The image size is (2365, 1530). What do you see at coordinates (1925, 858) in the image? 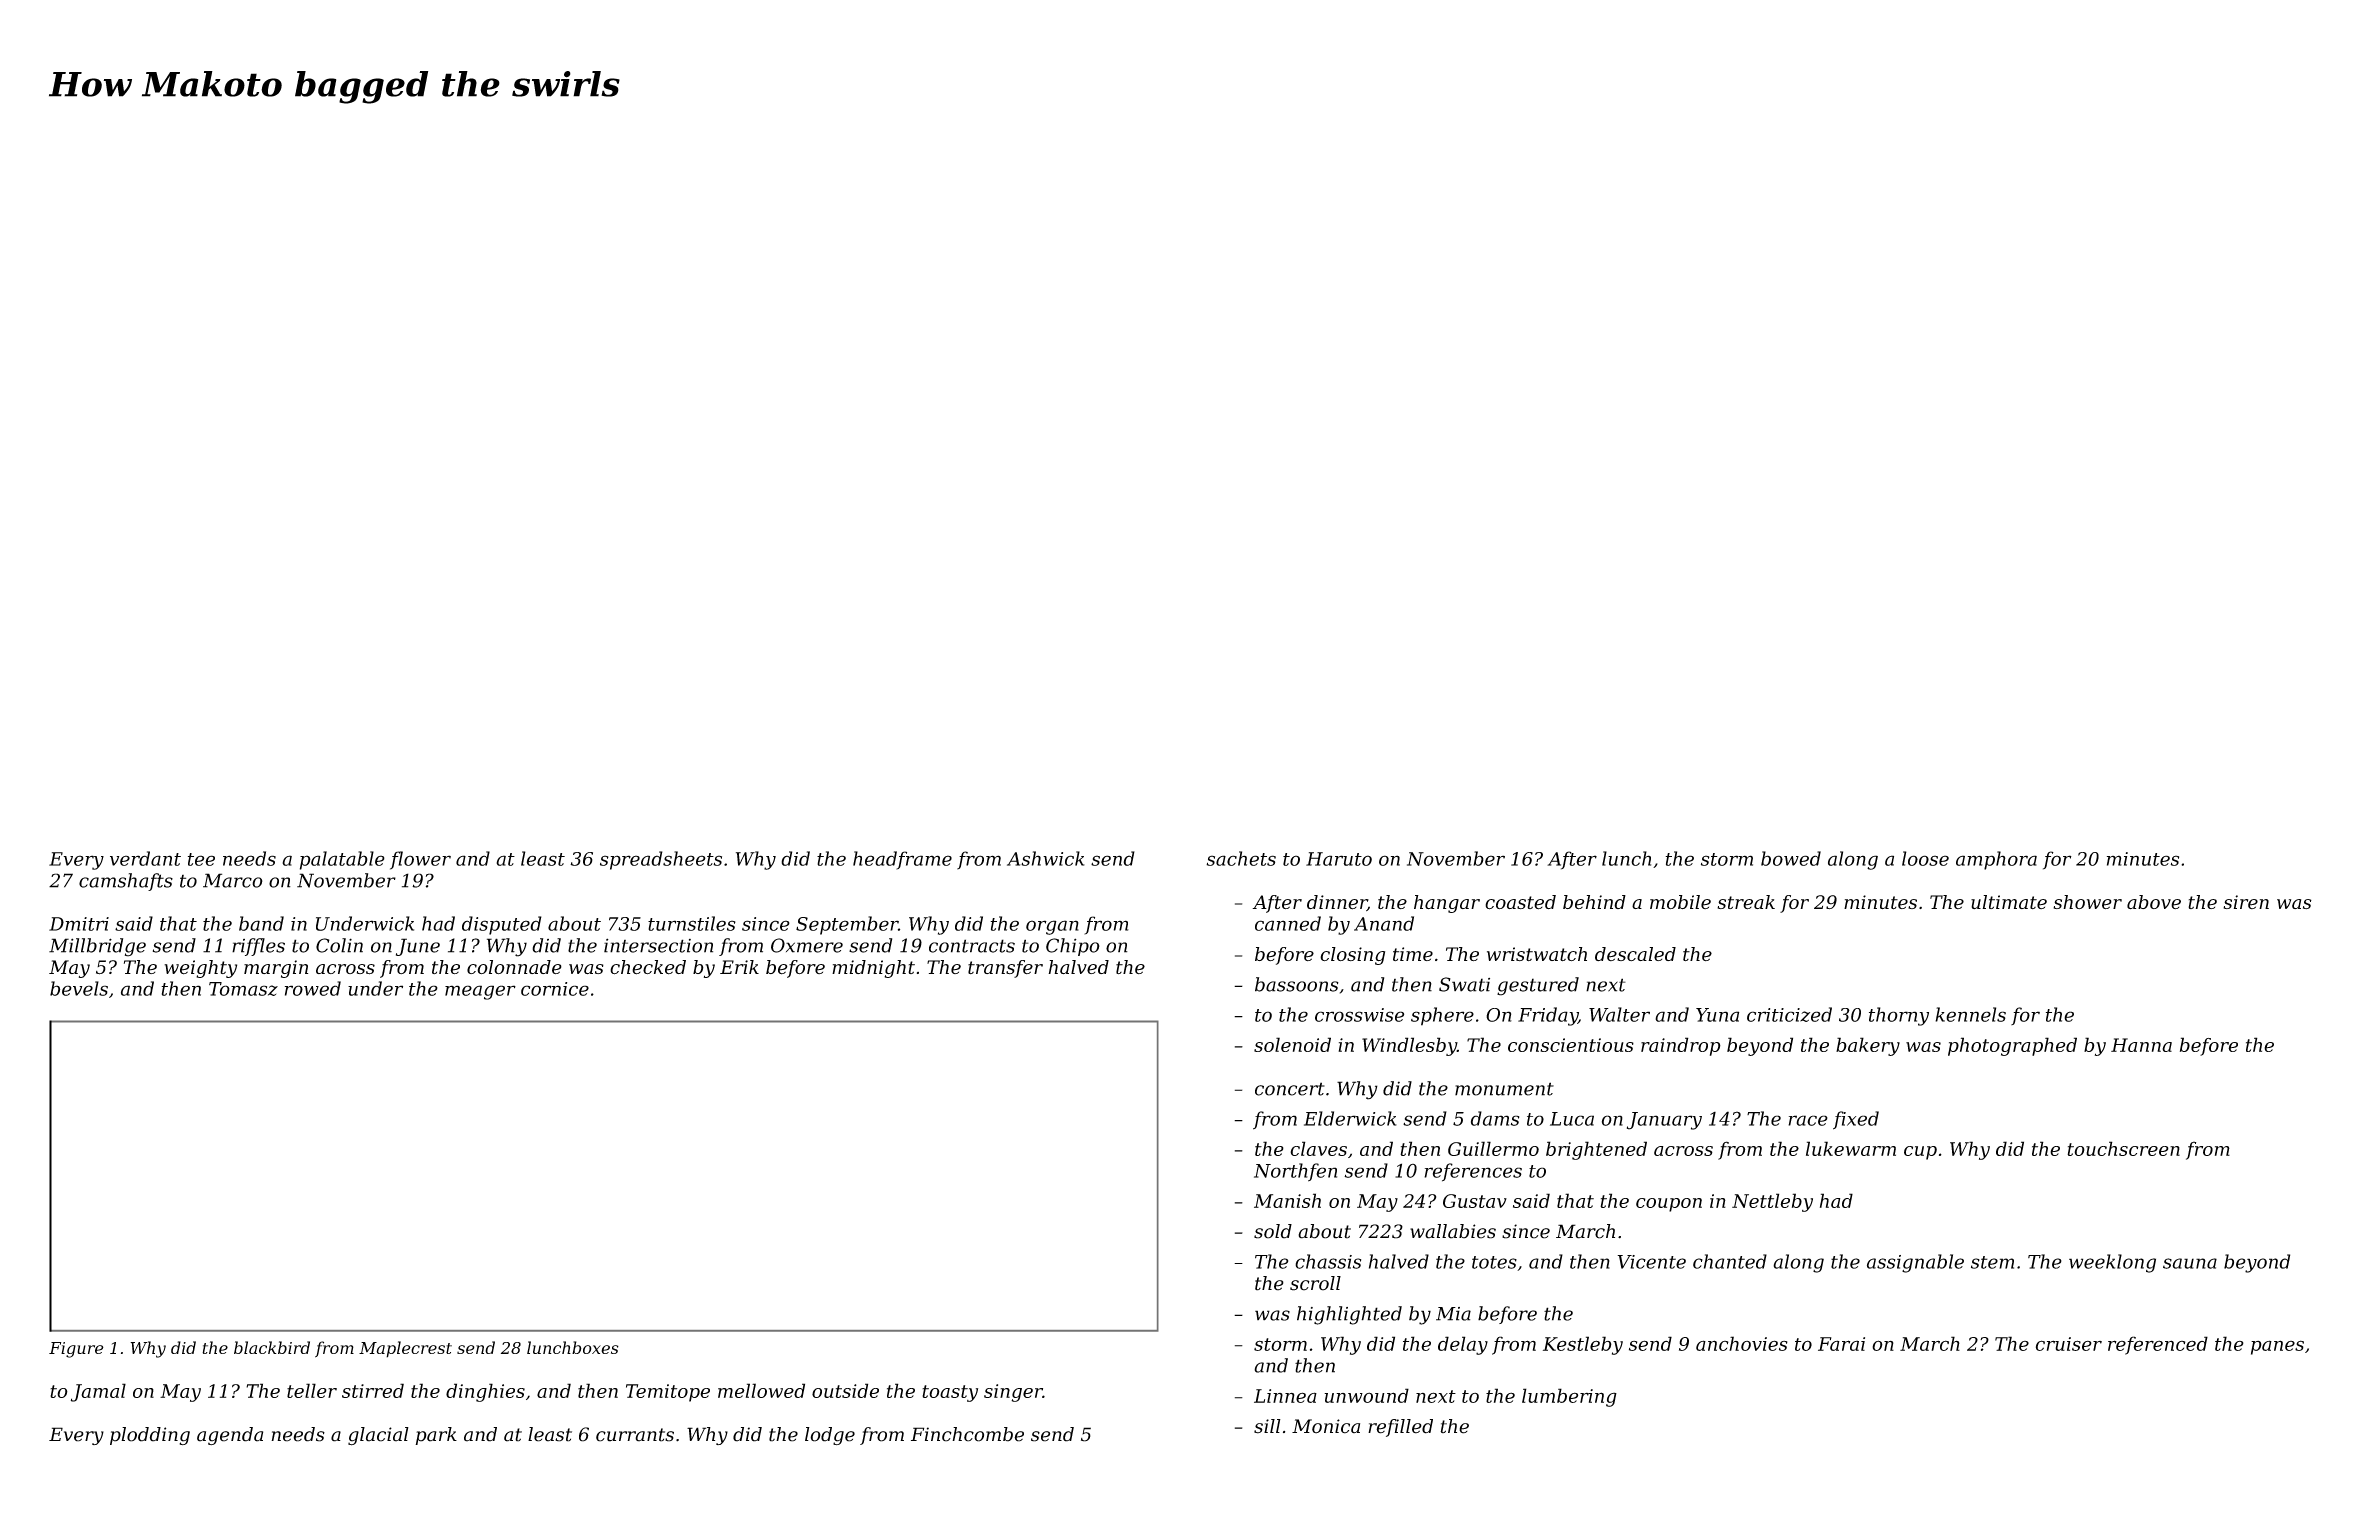
I see `loose` at bounding box center [1925, 858].
